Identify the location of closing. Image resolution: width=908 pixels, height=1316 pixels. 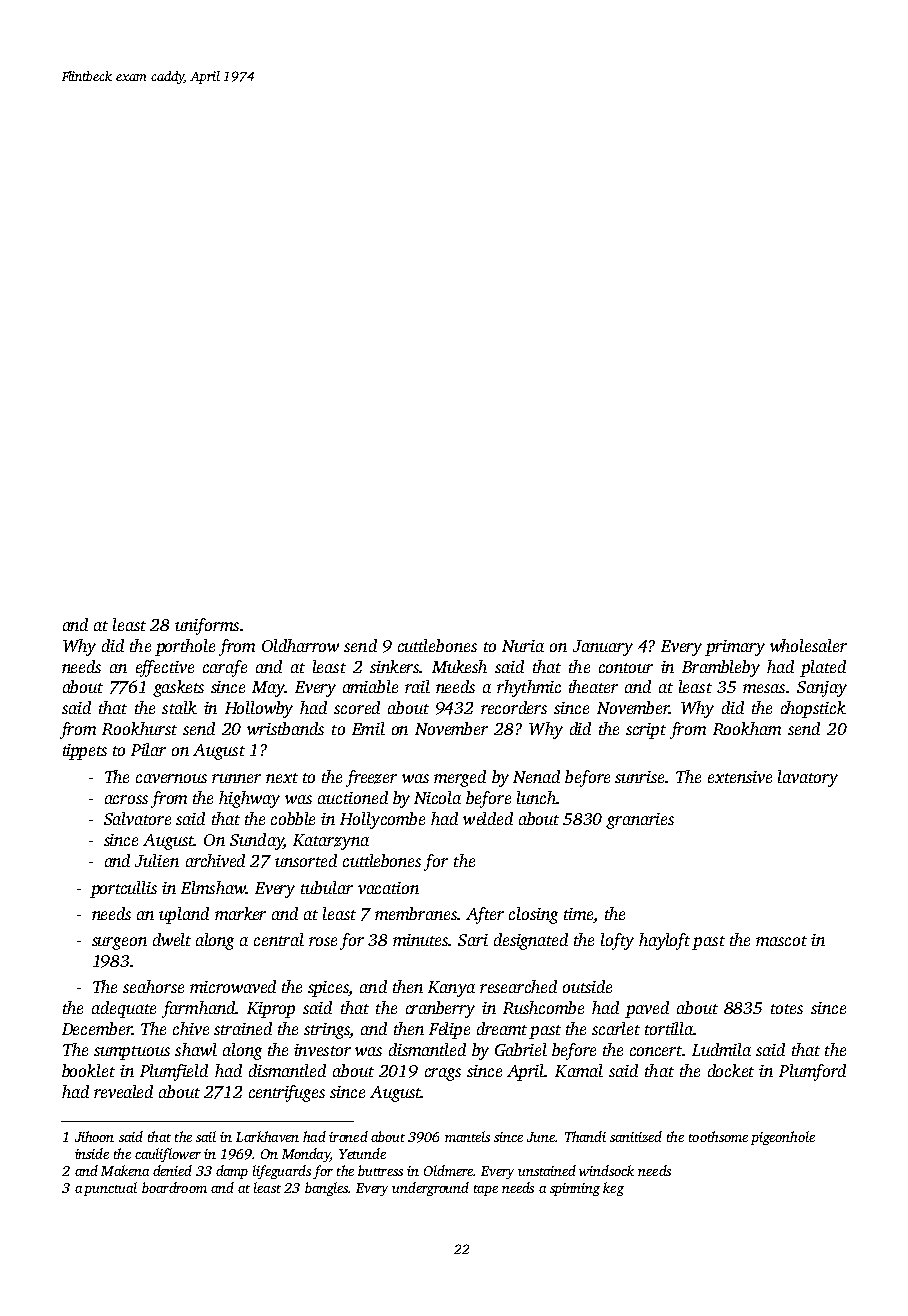
(533, 915).
